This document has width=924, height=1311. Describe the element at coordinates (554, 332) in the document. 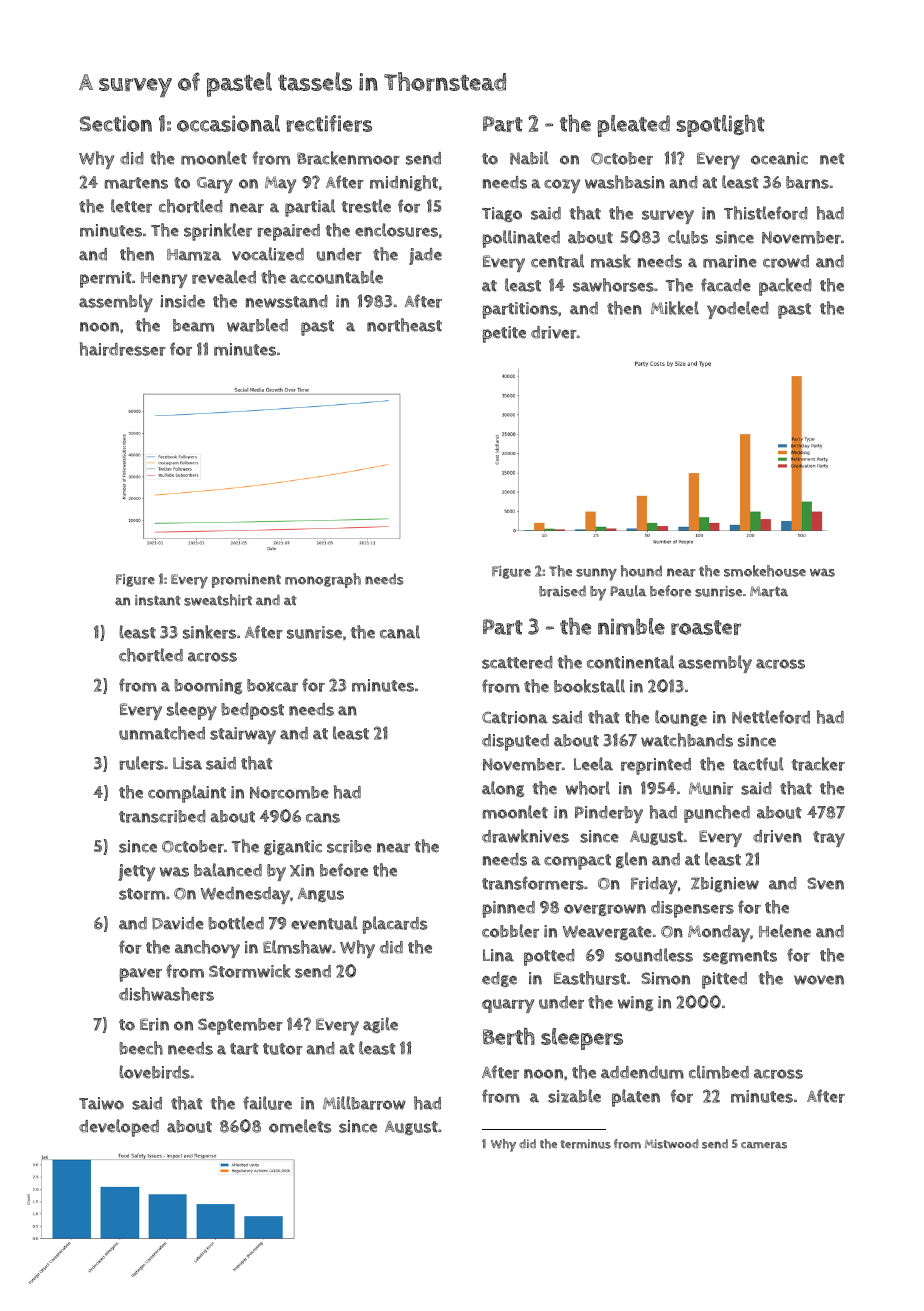

I see `driver` at that location.
